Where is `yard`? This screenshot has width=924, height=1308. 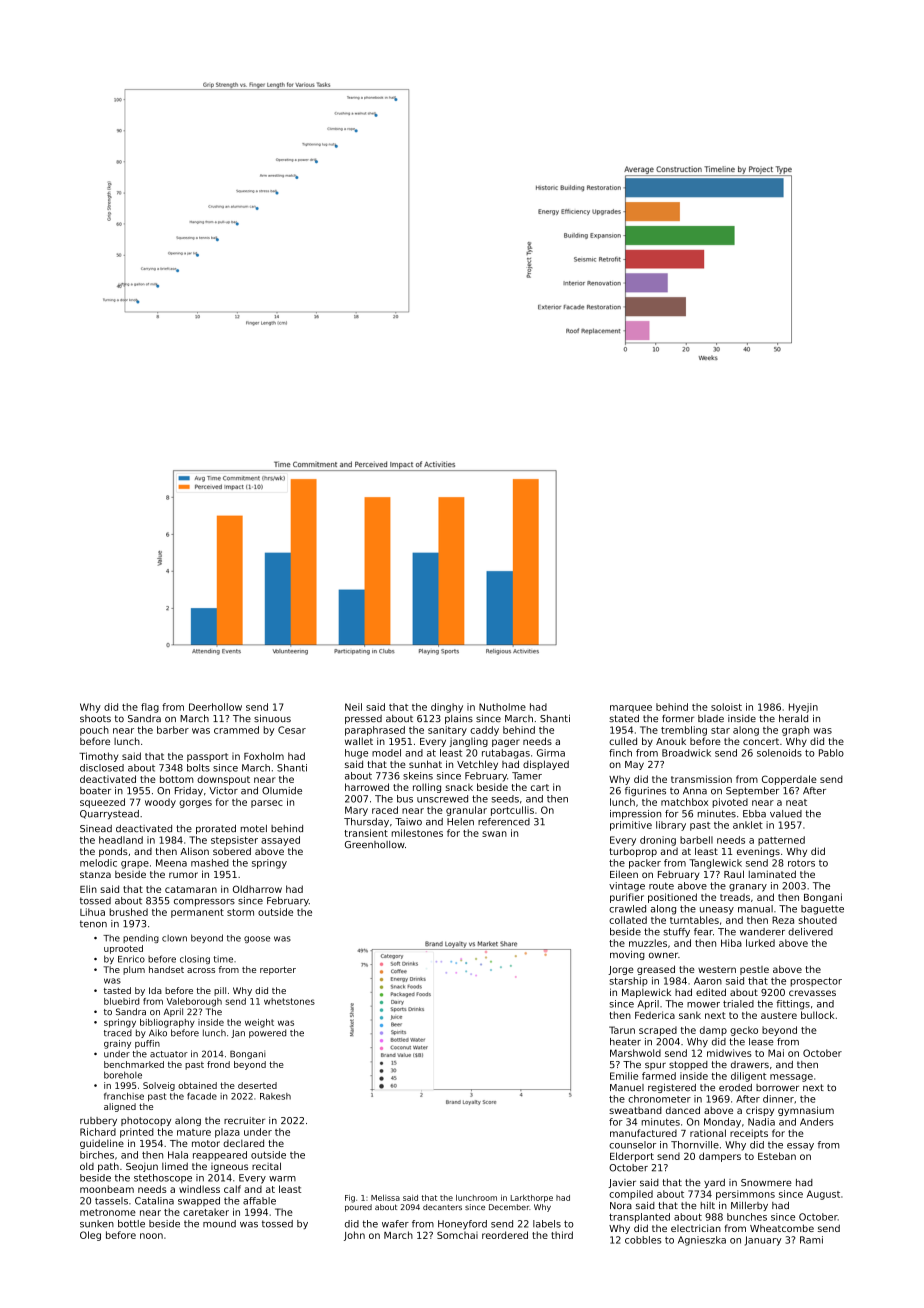 yard is located at coordinates (714, 1183).
